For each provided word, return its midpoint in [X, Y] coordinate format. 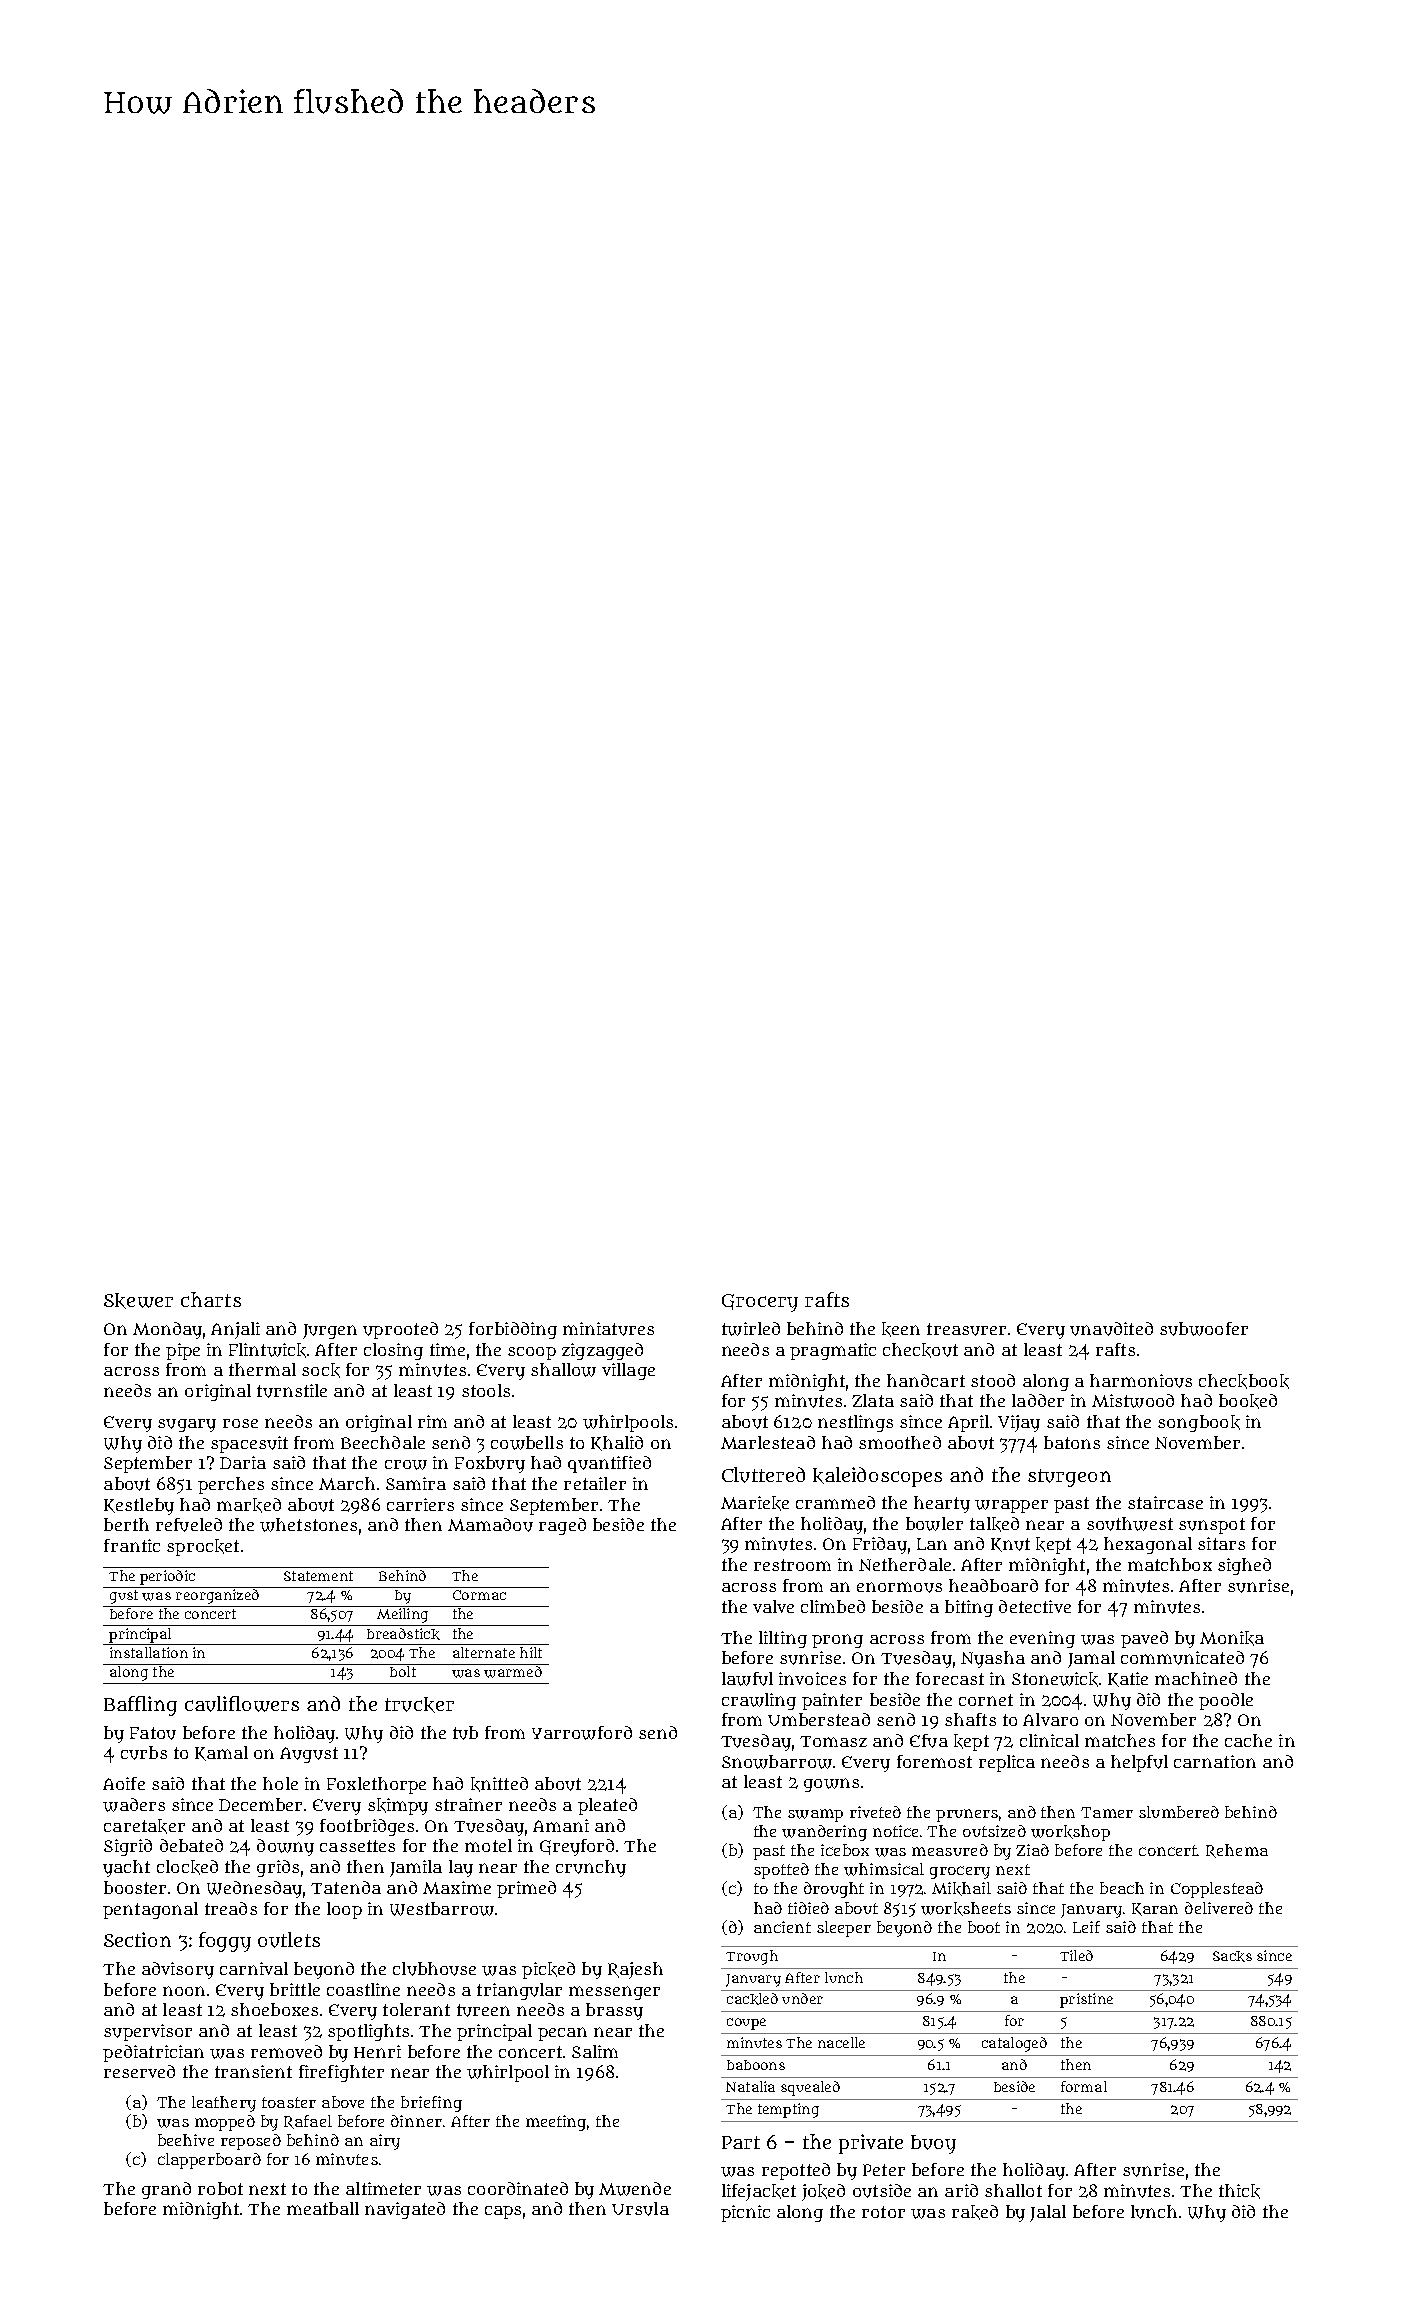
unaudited [1111, 1329]
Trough [752, 1957]
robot [220, 2188]
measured [950, 1850]
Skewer [138, 1301]
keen [901, 1329]
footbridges [367, 1827]
